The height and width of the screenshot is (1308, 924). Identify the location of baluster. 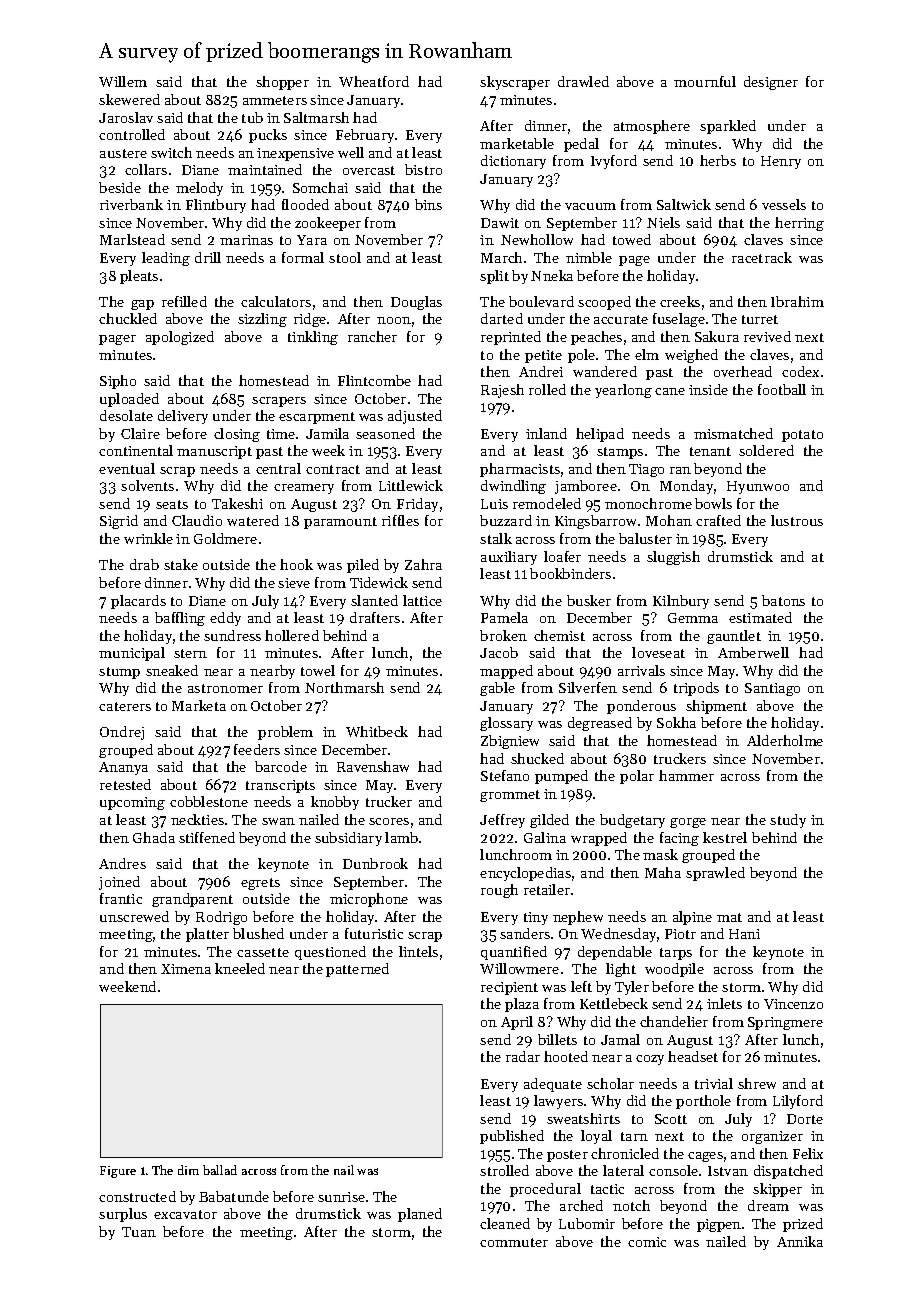
(645, 538).
